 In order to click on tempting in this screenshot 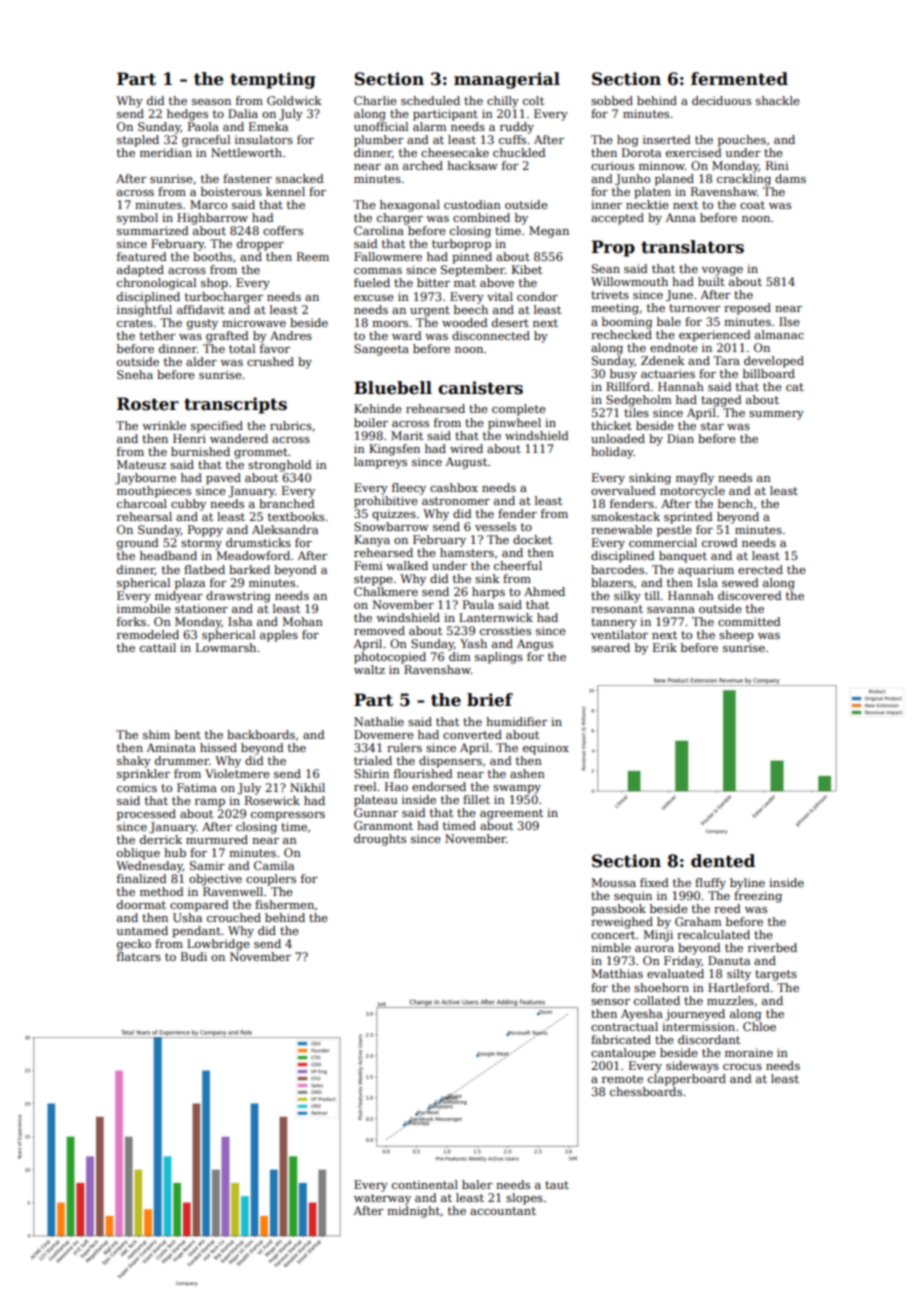, I will do `click(272, 80)`.
